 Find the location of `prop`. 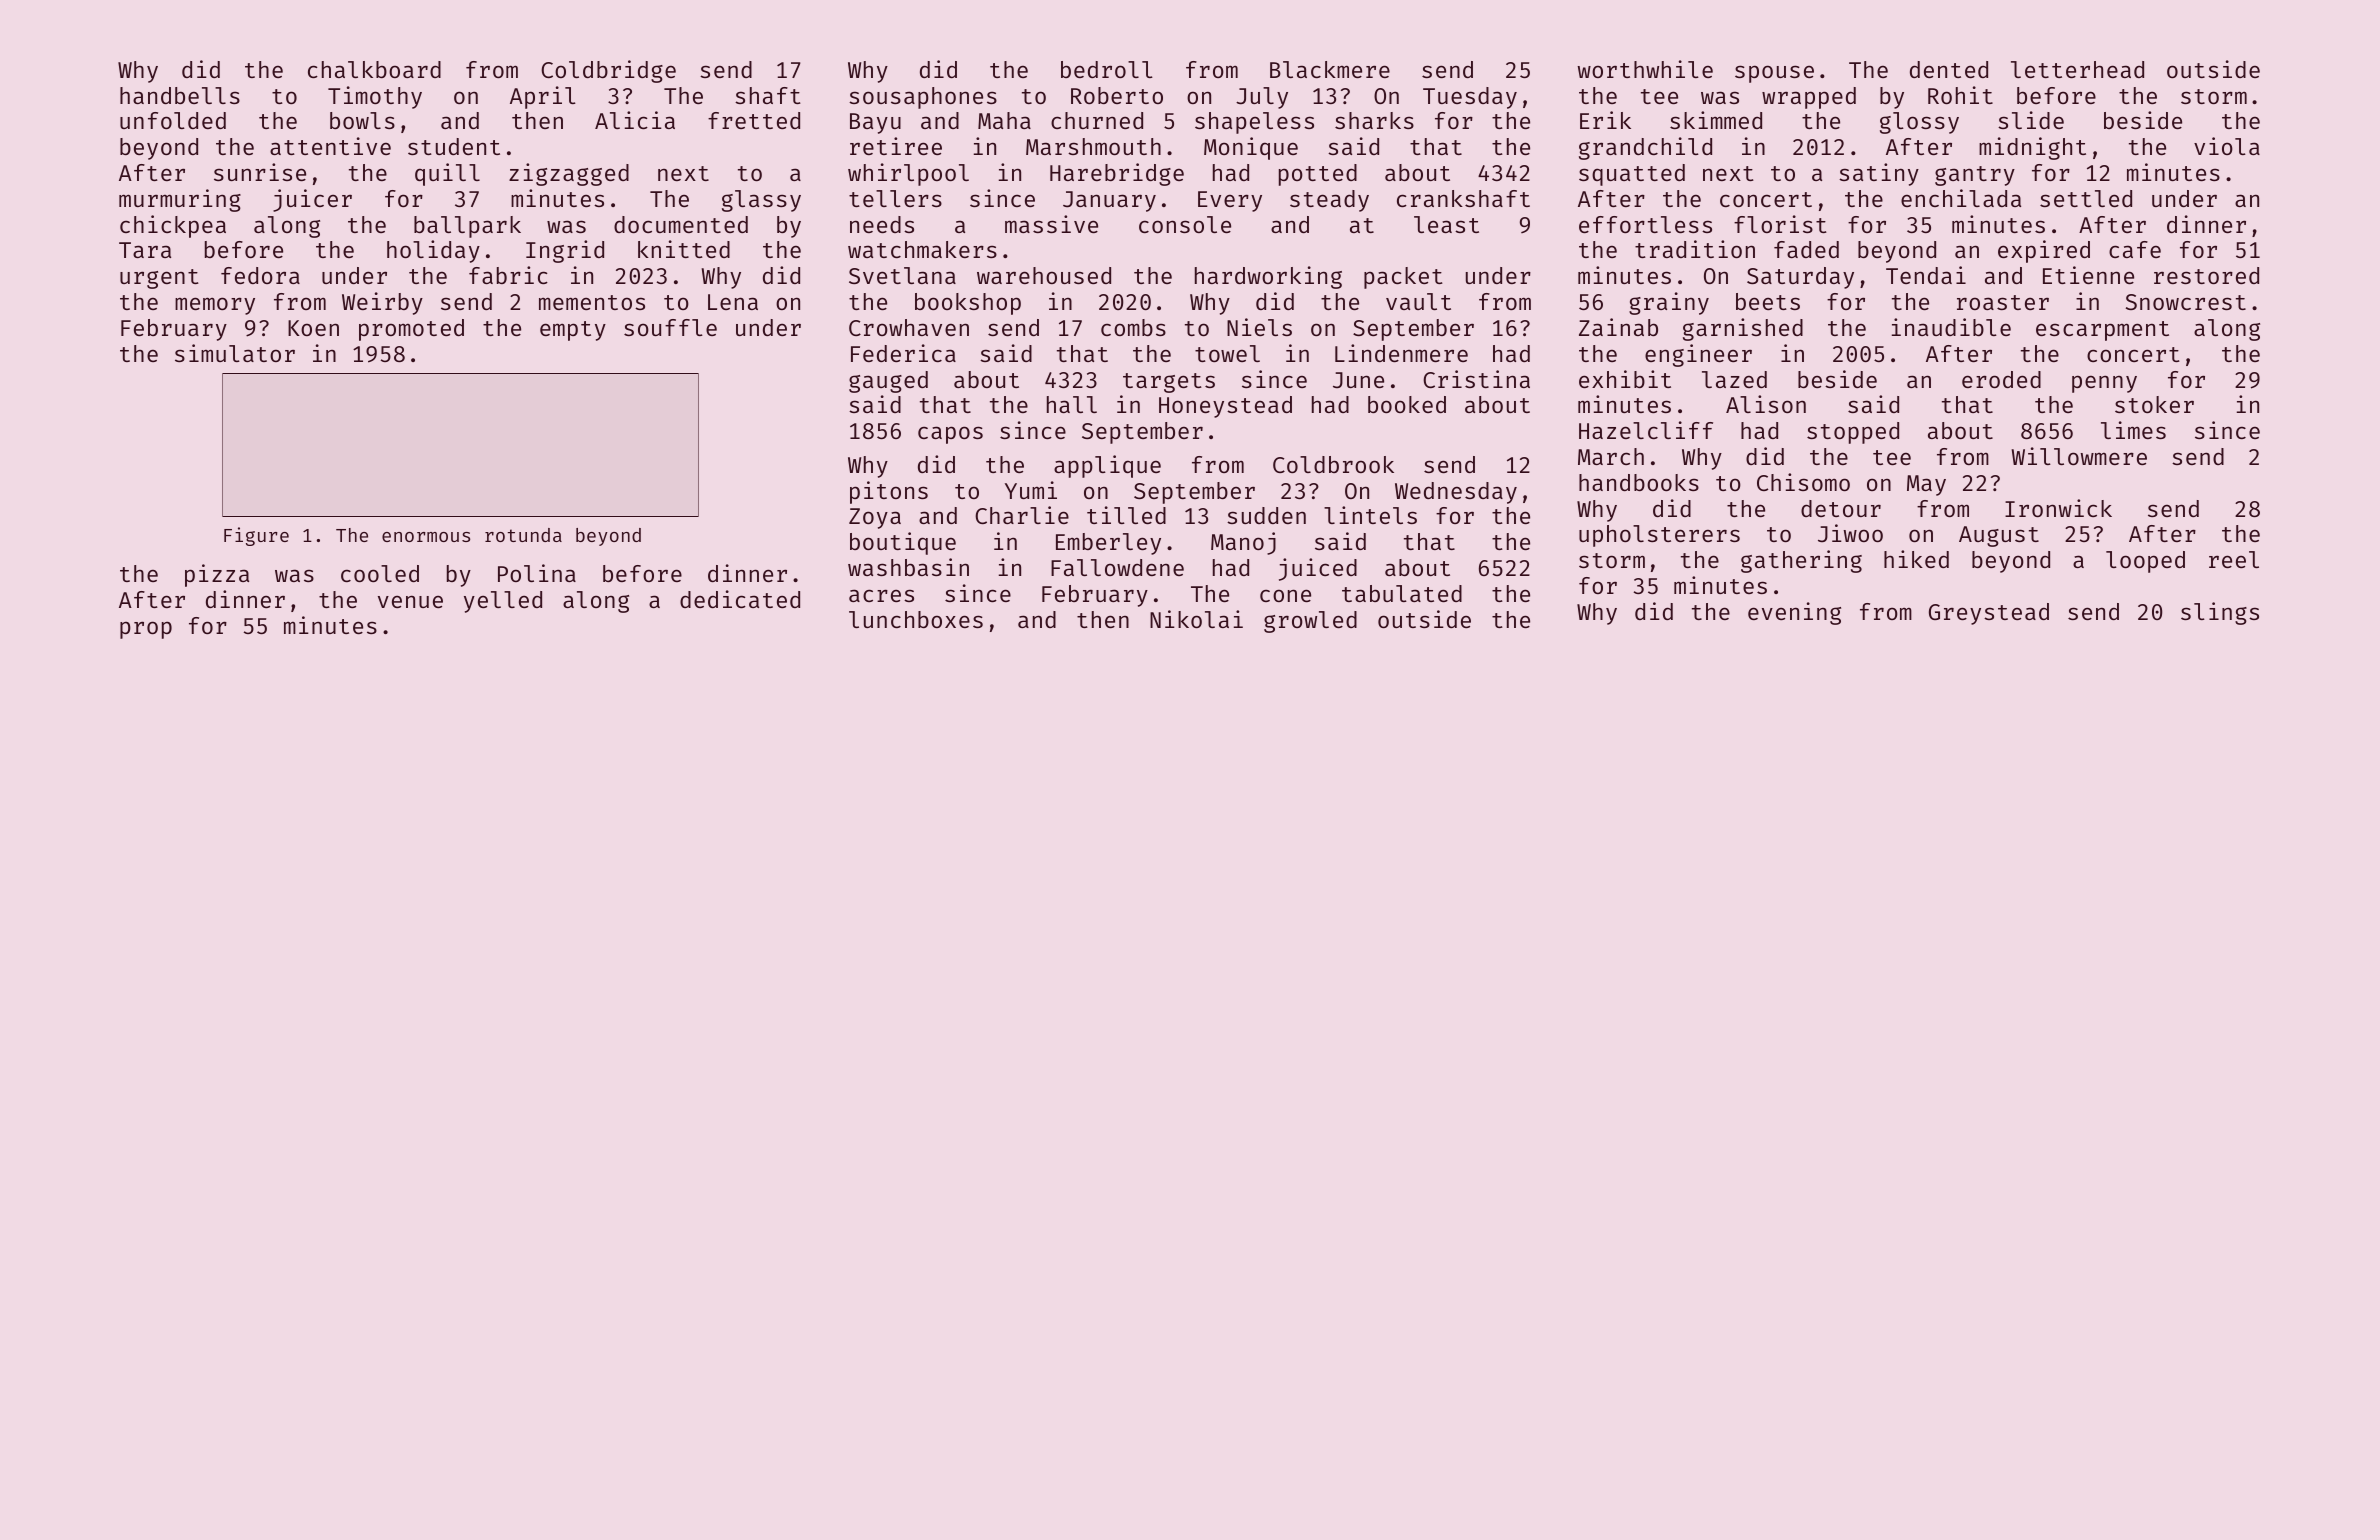

prop is located at coordinates (146, 630).
